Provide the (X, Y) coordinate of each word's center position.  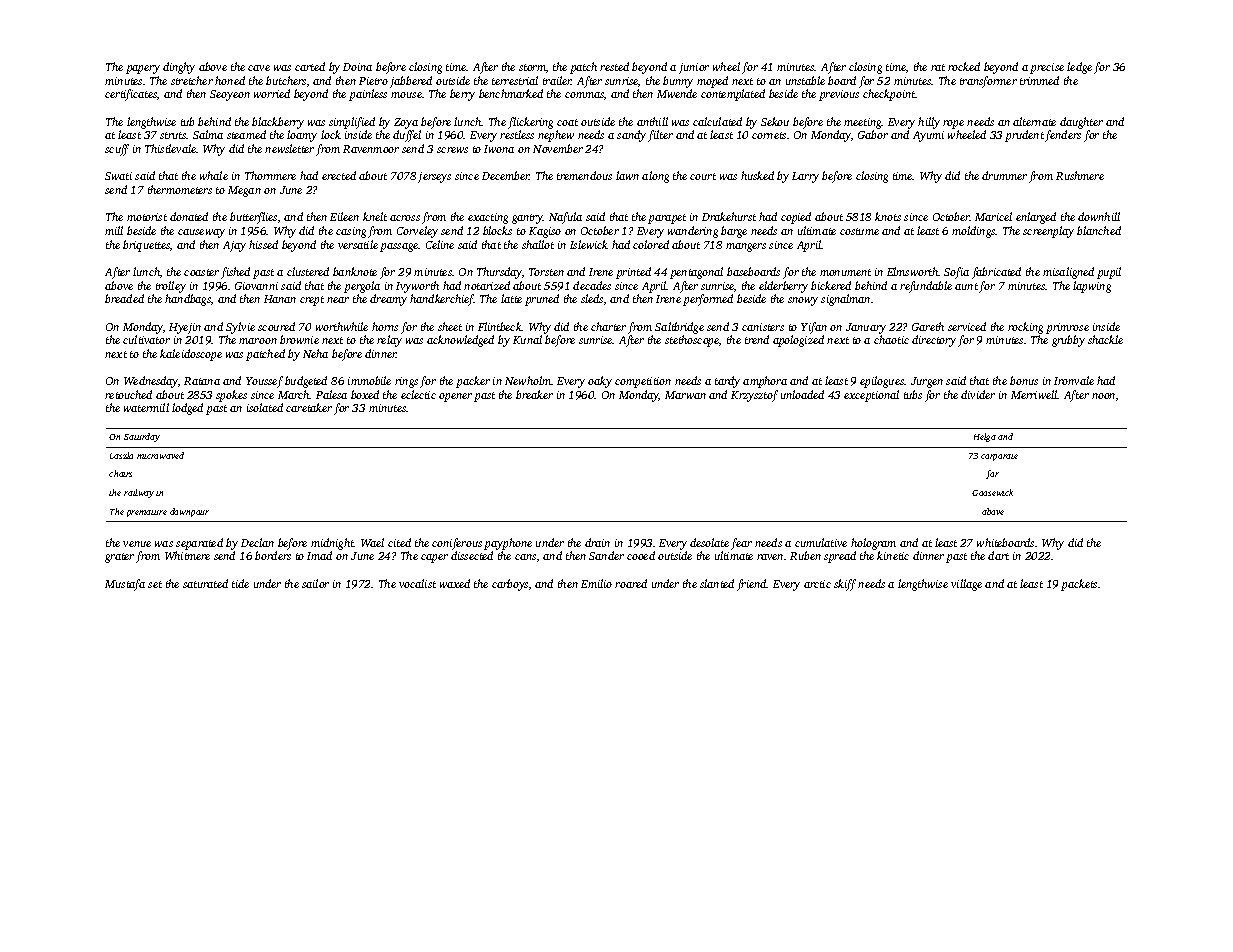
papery (143, 69)
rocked (964, 66)
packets (1079, 585)
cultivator (146, 339)
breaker (534, 394)
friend (752, 585)
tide (240, 583)
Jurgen (927, 382)
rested (614, 66)
